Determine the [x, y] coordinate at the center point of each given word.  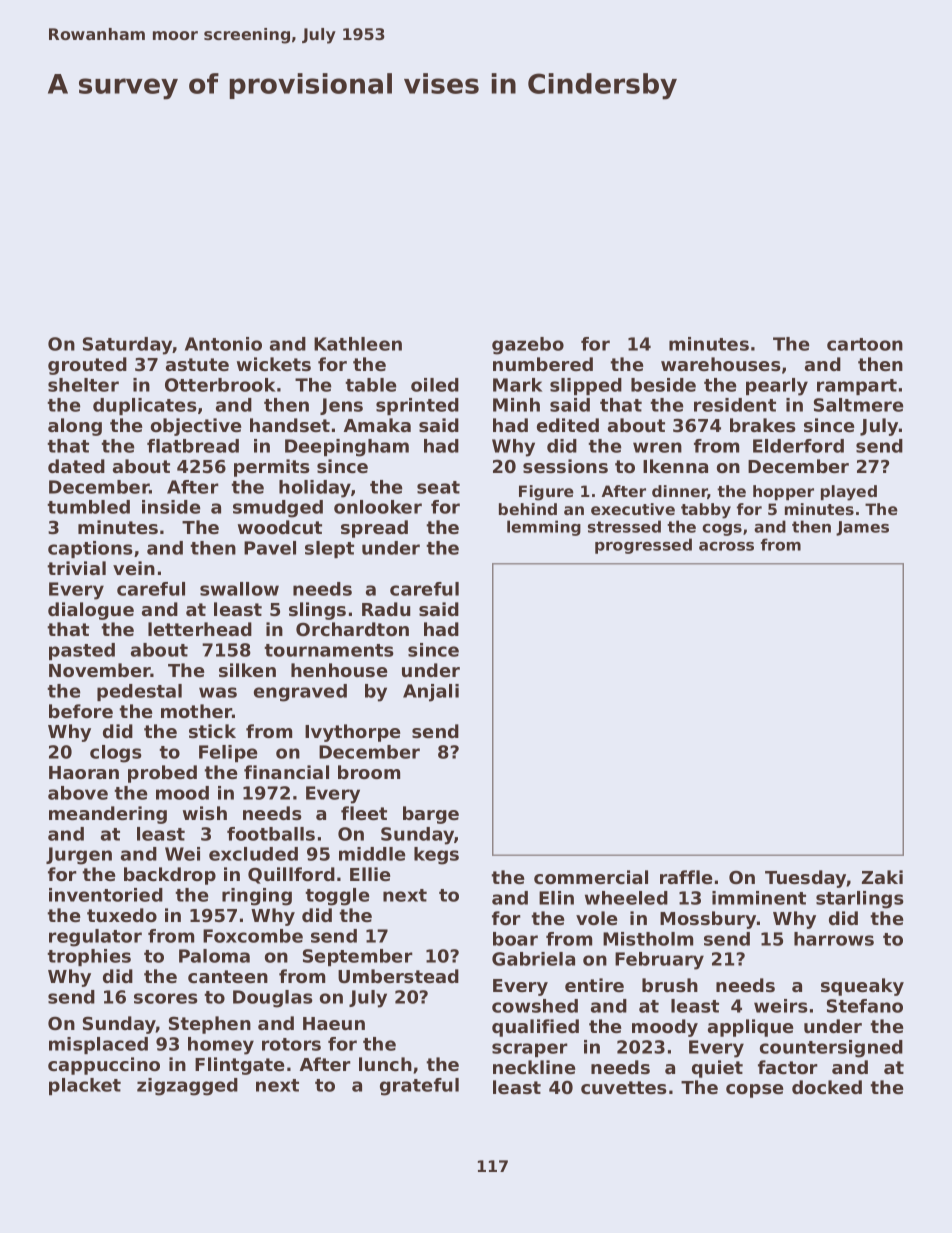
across [726, 546]
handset [290, 425]
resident [735, 405]
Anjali [431, 693]
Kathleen [358, 344]
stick [212, 731]
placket [85, 1086]
